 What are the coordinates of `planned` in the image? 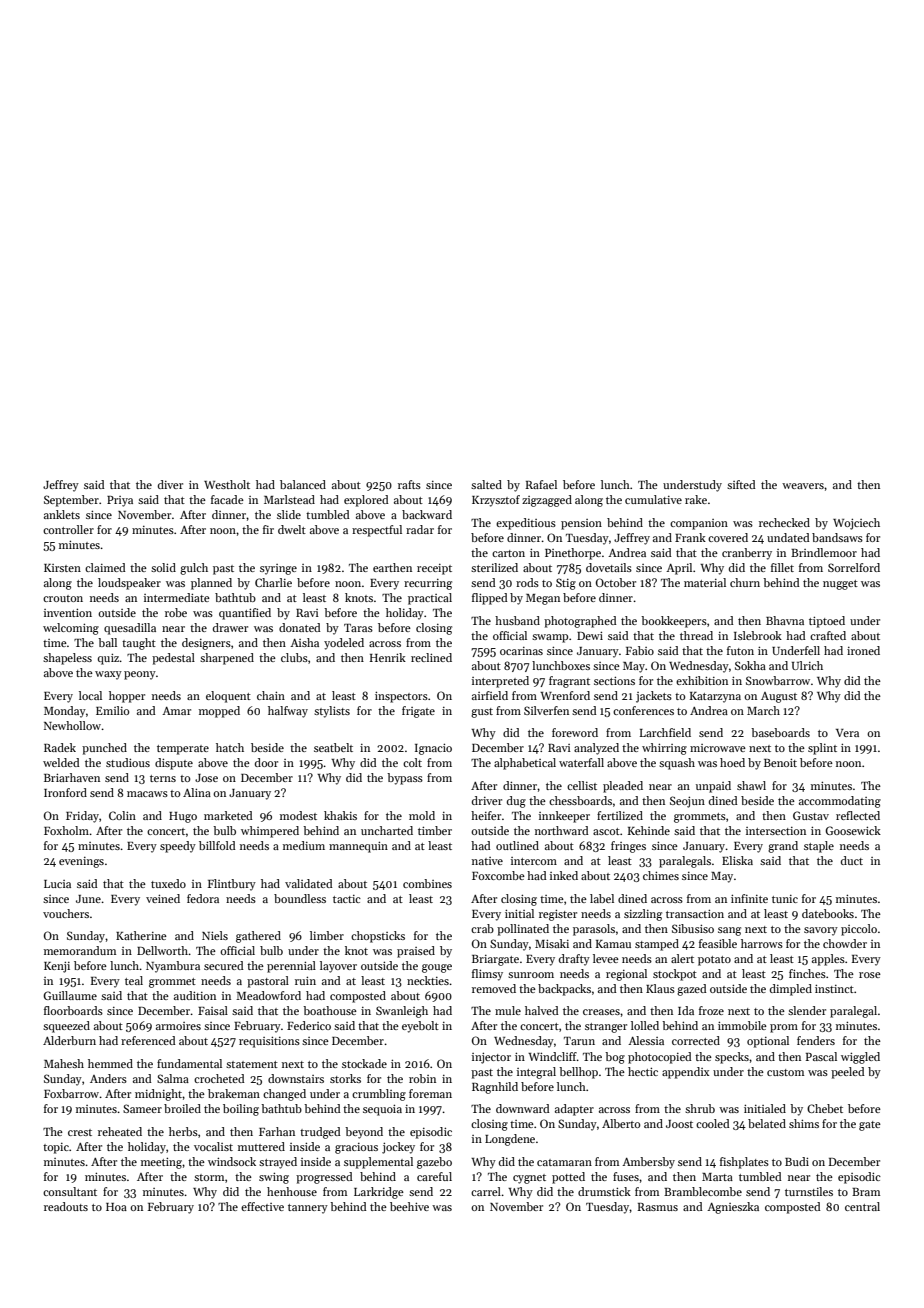 It's located at (211, 584).
